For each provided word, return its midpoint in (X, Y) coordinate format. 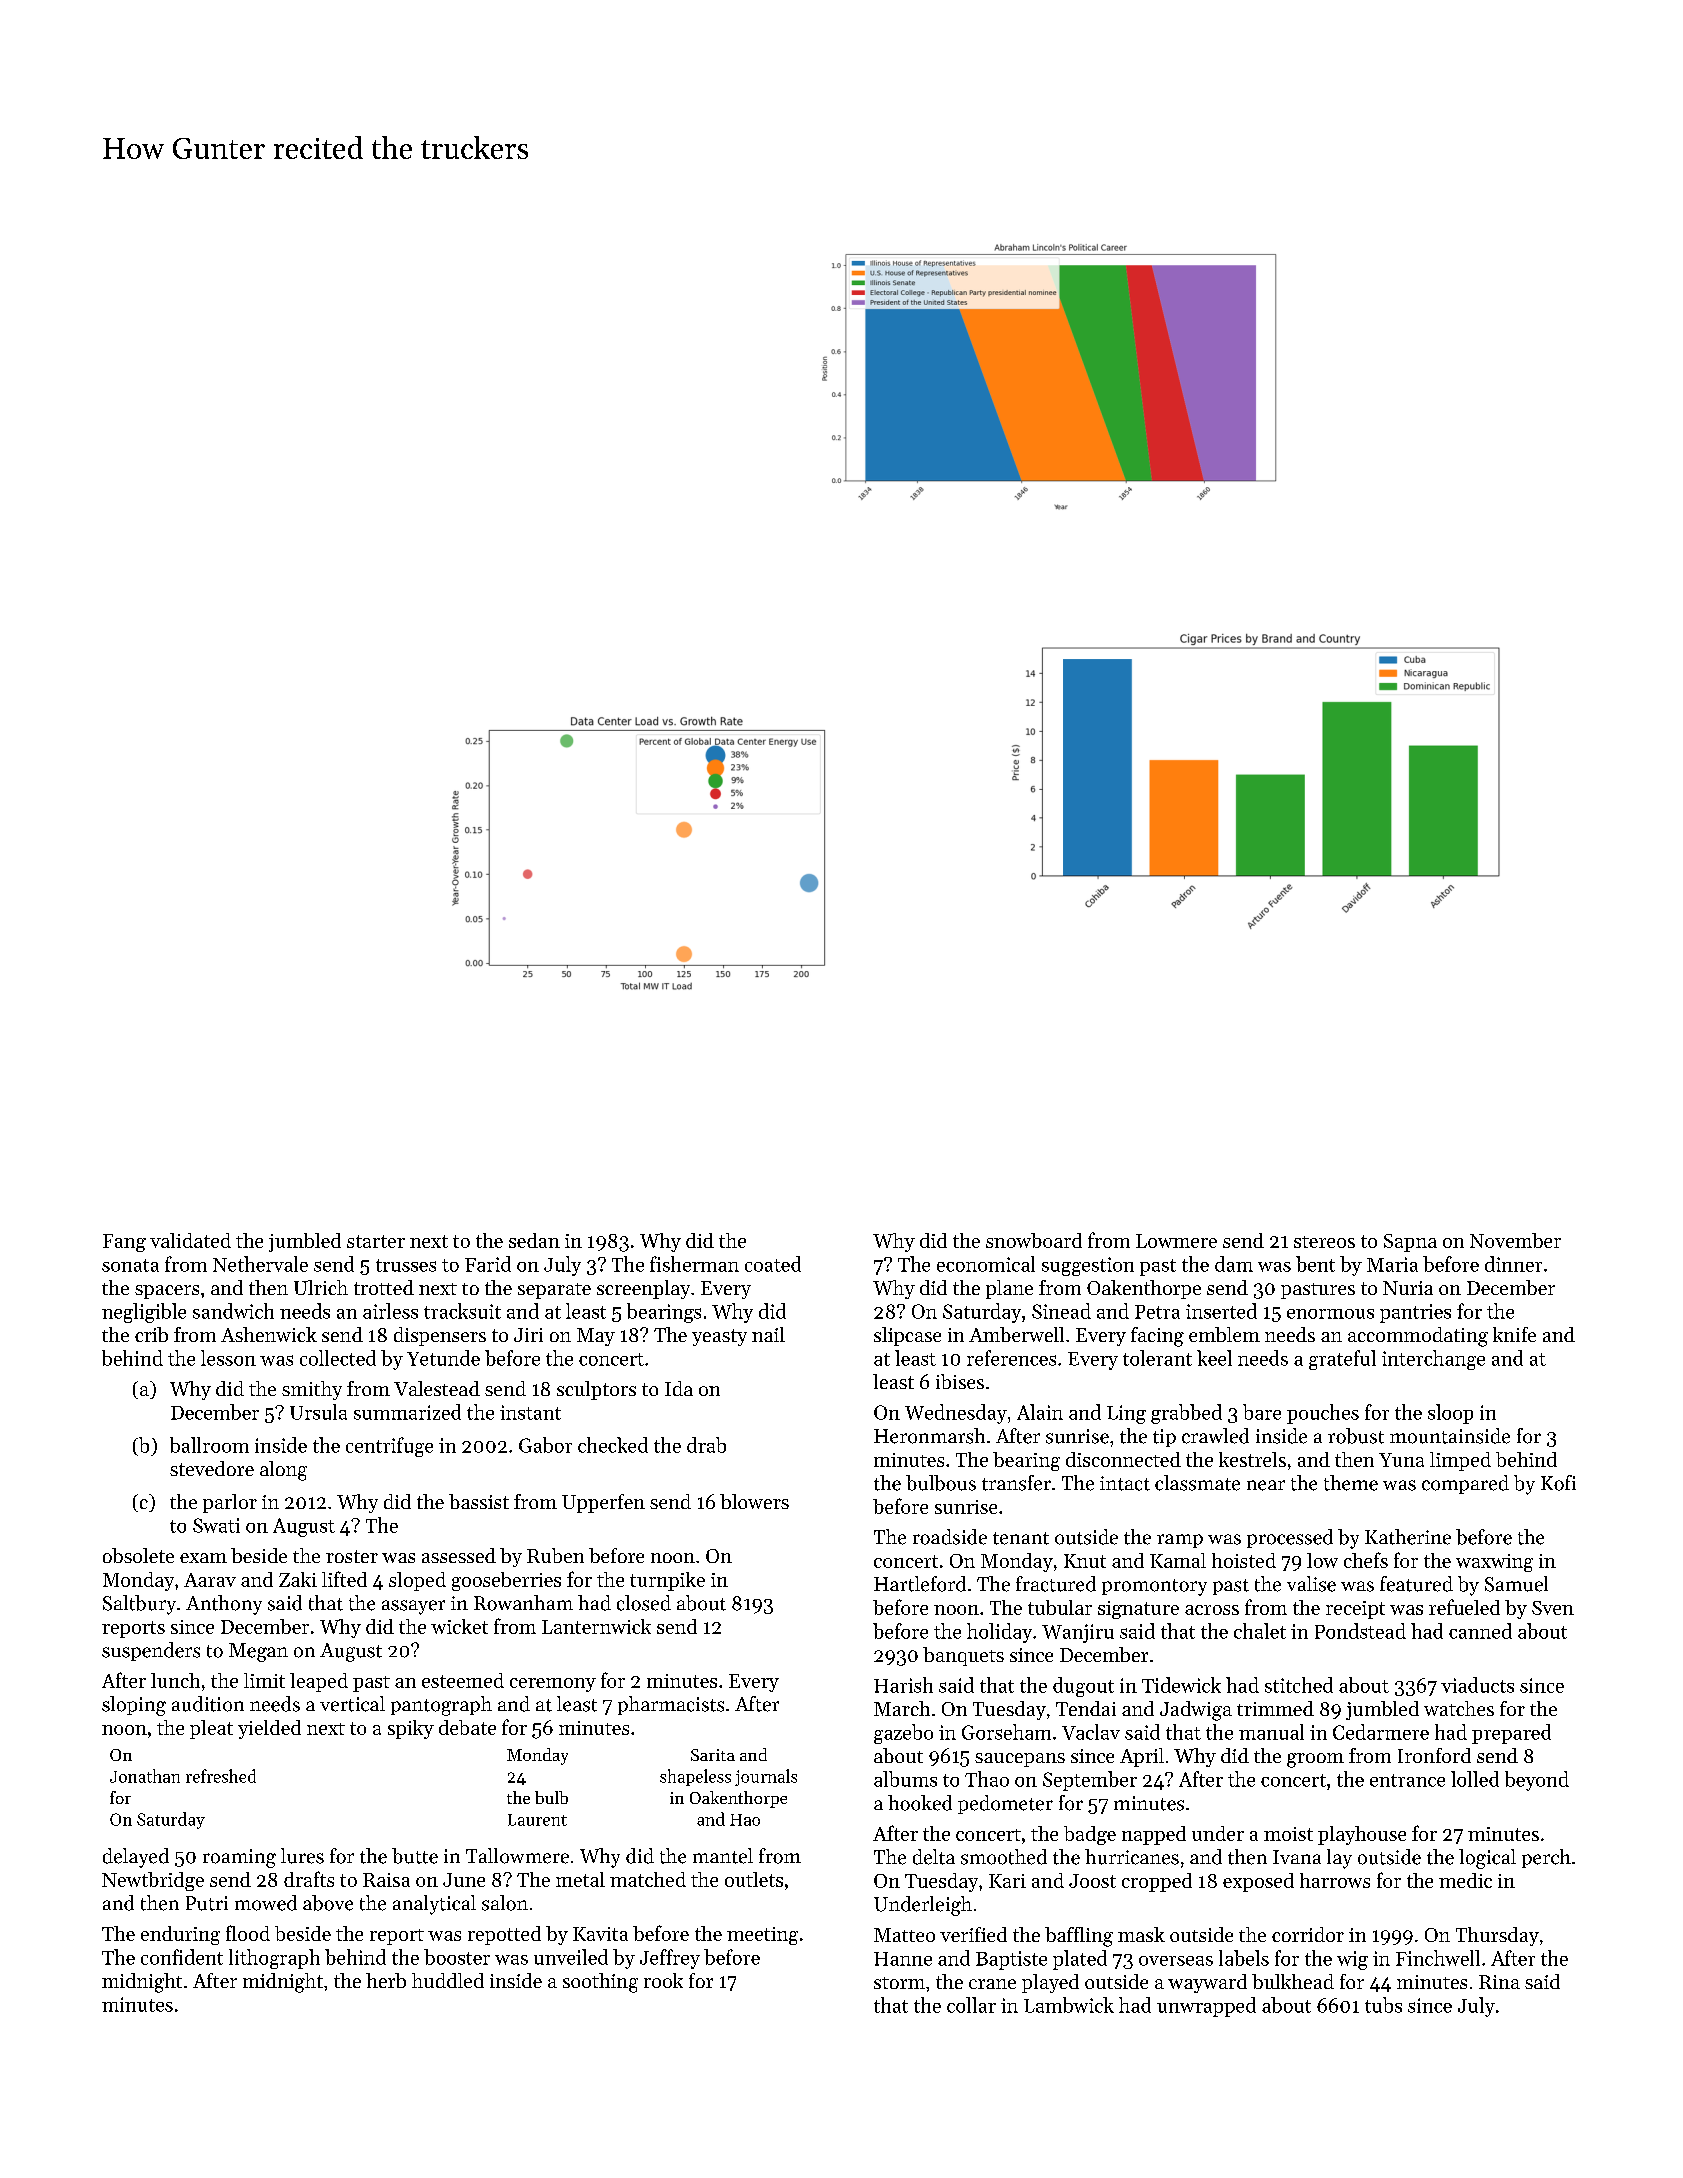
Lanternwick (596, 1626)
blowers (754, 1501)
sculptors (596, 1390)
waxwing (1494, 1563)
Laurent (537, 1820)
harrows (1335, 1880)
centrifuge (389, 1447)
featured (1416, 1584)
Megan (258, 1652)
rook (663, 1980)
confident (182, 1957)
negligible (144, 1313)
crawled (1215, 1436)
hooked (920, 1803)
